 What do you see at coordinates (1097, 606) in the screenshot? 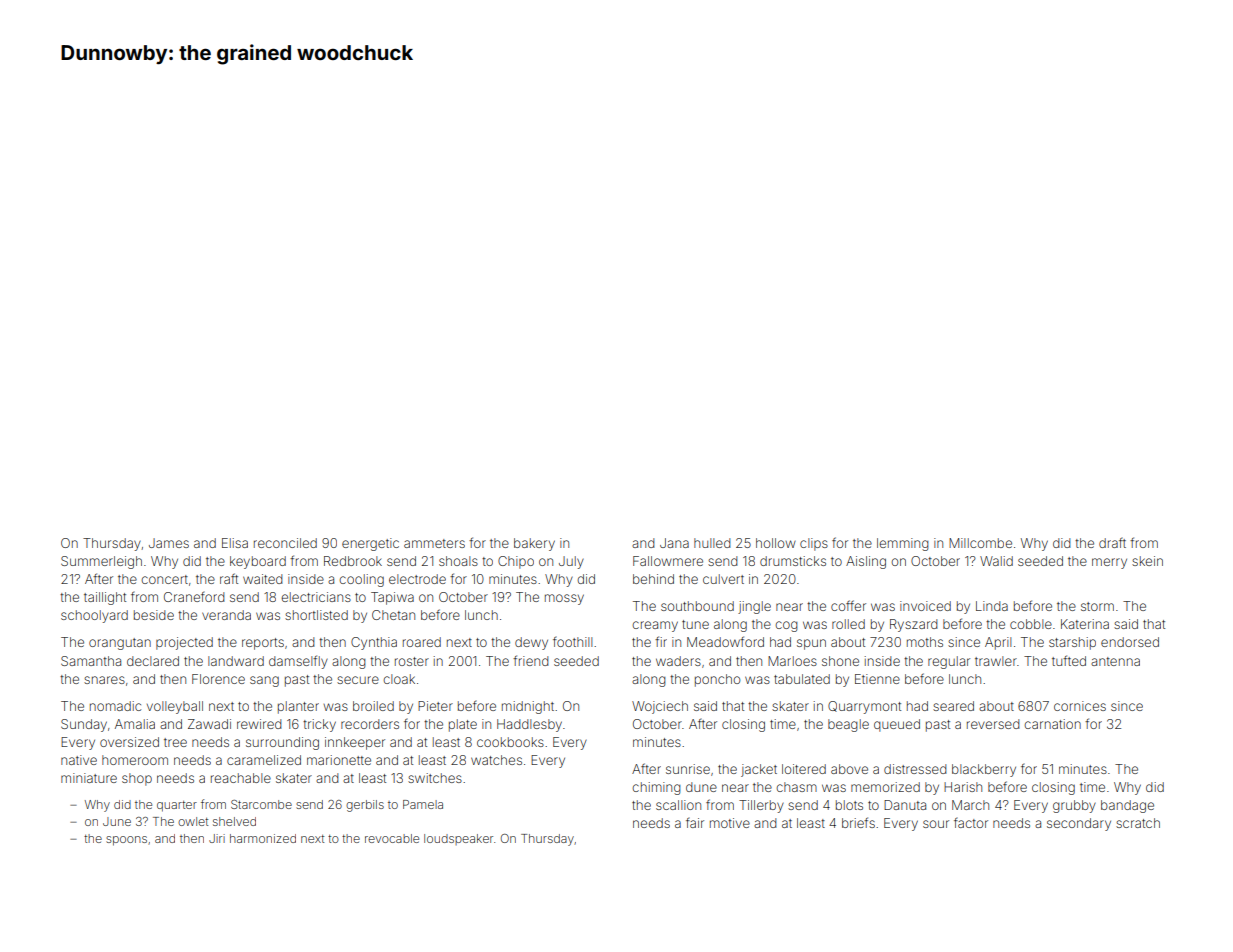
I see `storm` at bounding box center [1097, 606].
